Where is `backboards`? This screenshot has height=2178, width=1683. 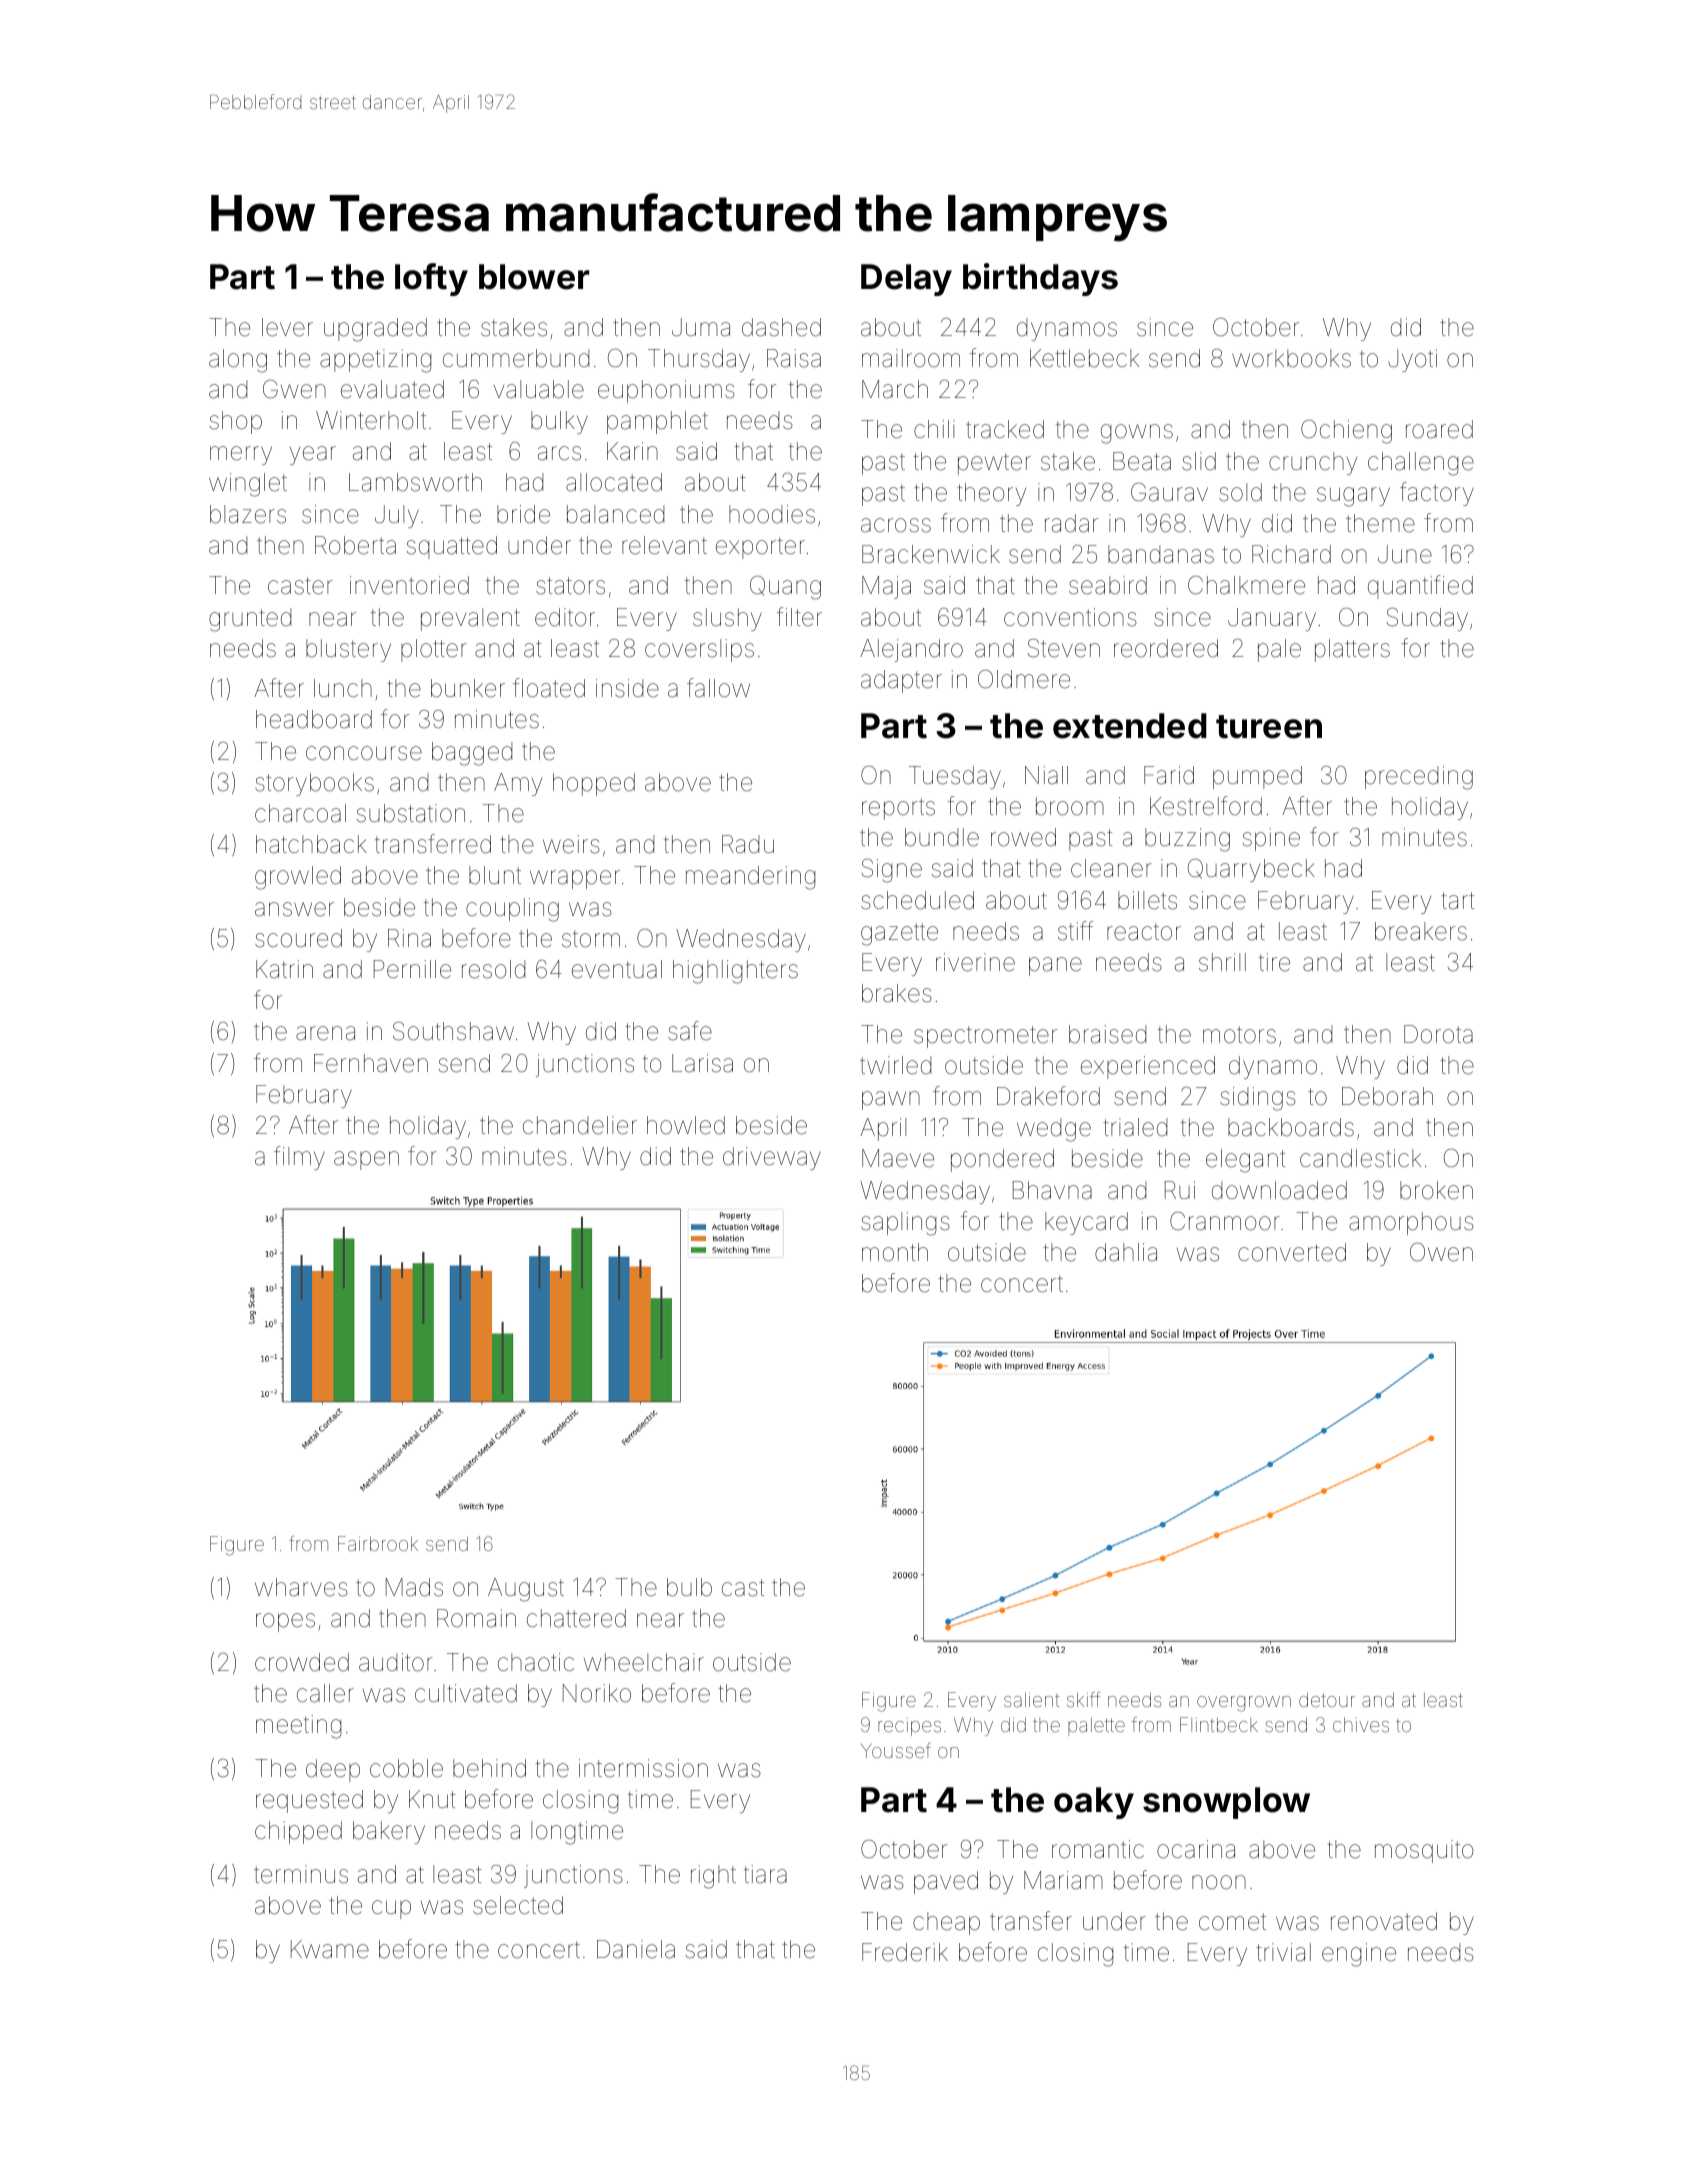 backboards is located at coordinates (1291, 1127).
